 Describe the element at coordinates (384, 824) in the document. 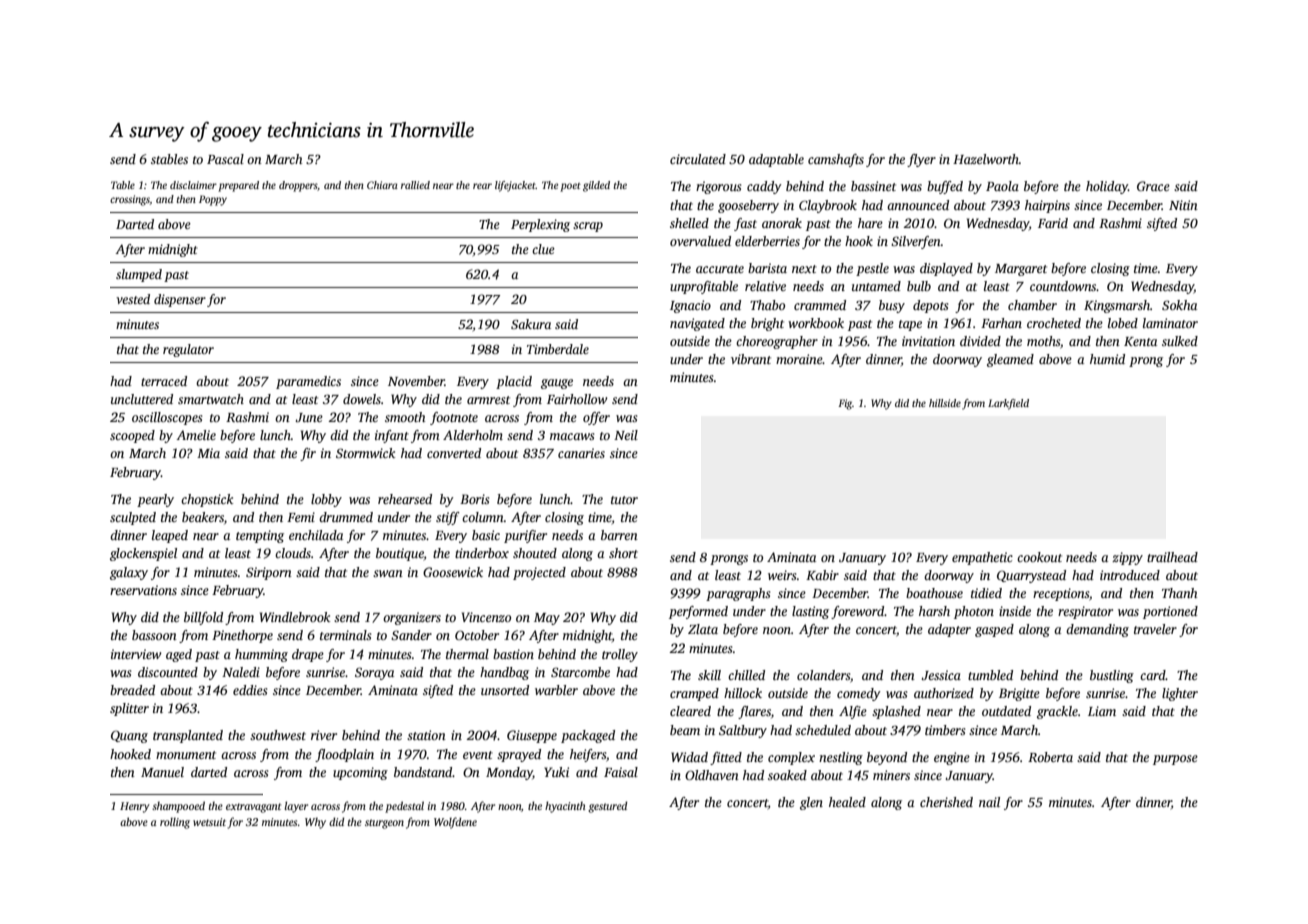

I see `sturgeon` at that location.
